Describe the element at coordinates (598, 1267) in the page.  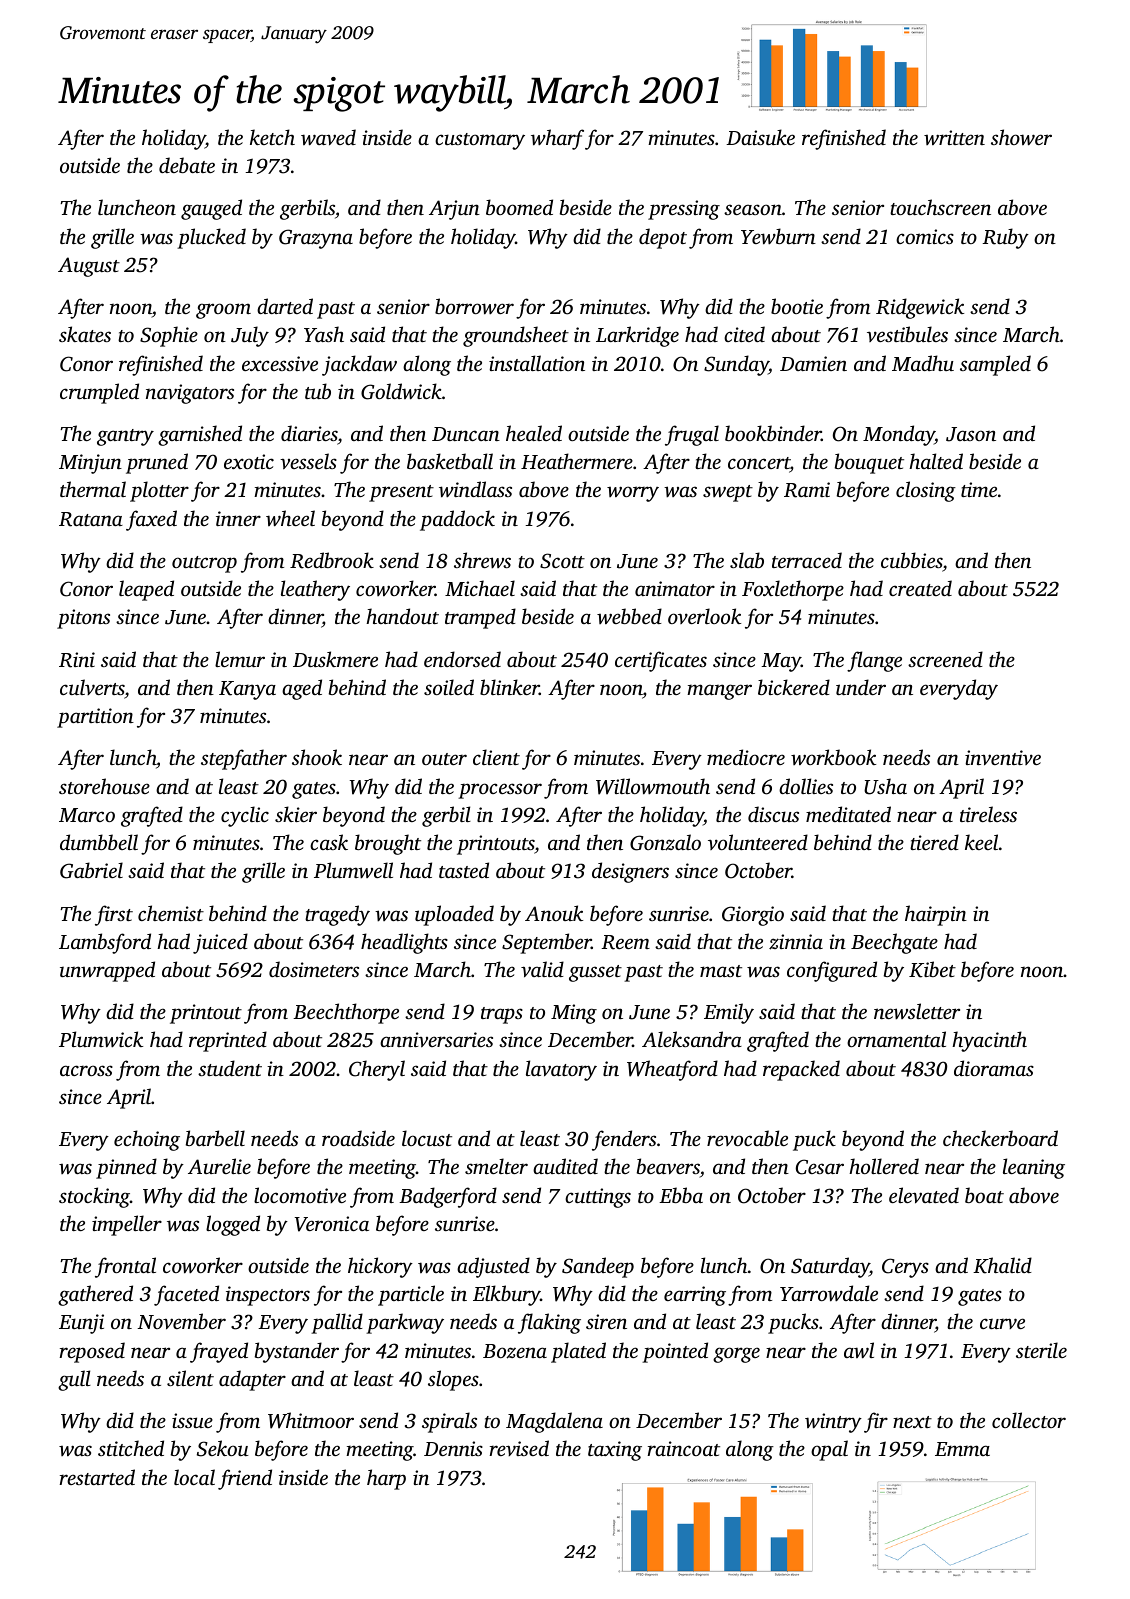
I see `Sandeep` at that location.
